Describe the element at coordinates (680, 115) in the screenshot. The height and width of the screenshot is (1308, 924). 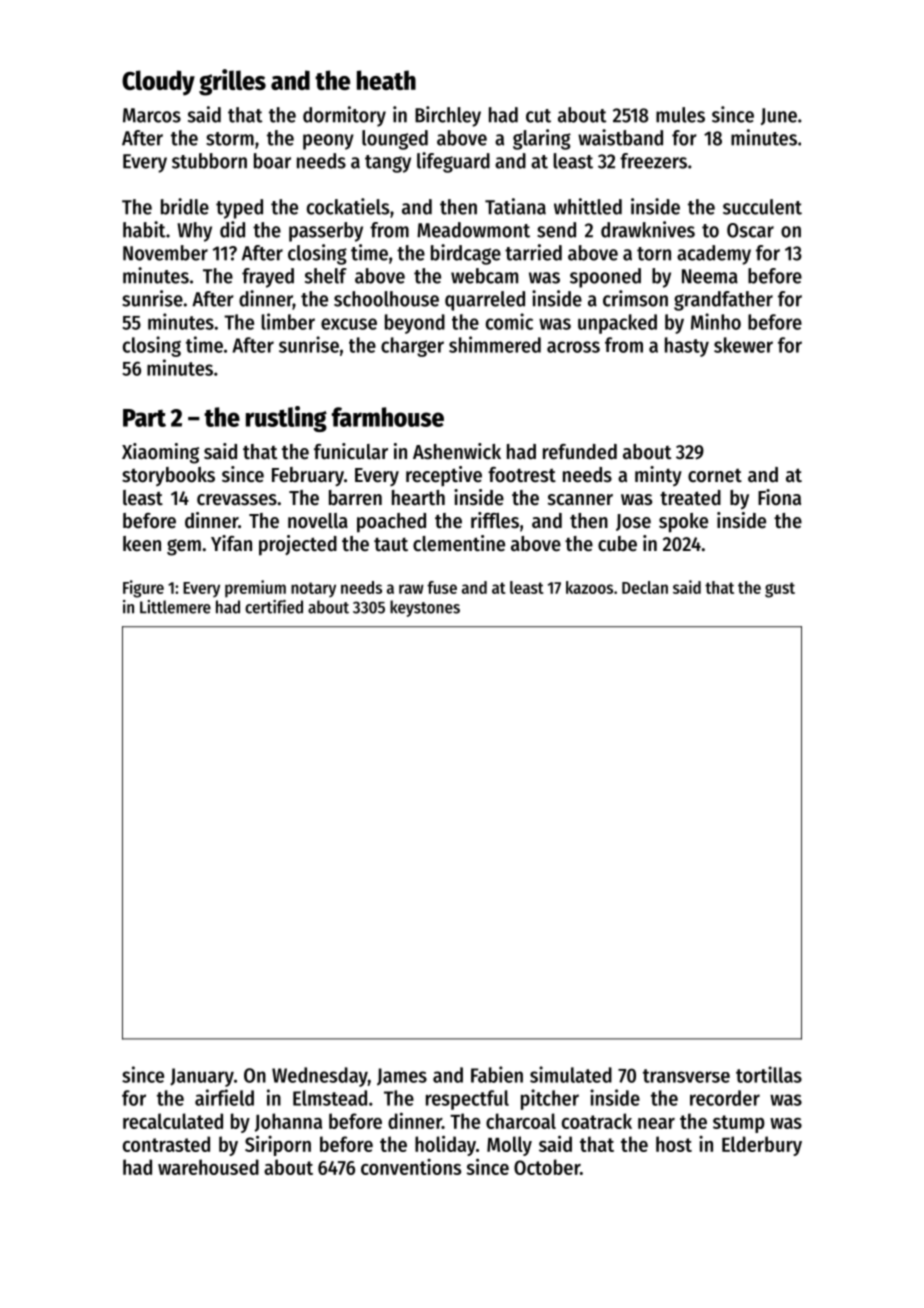
I see `mules` at that location.
